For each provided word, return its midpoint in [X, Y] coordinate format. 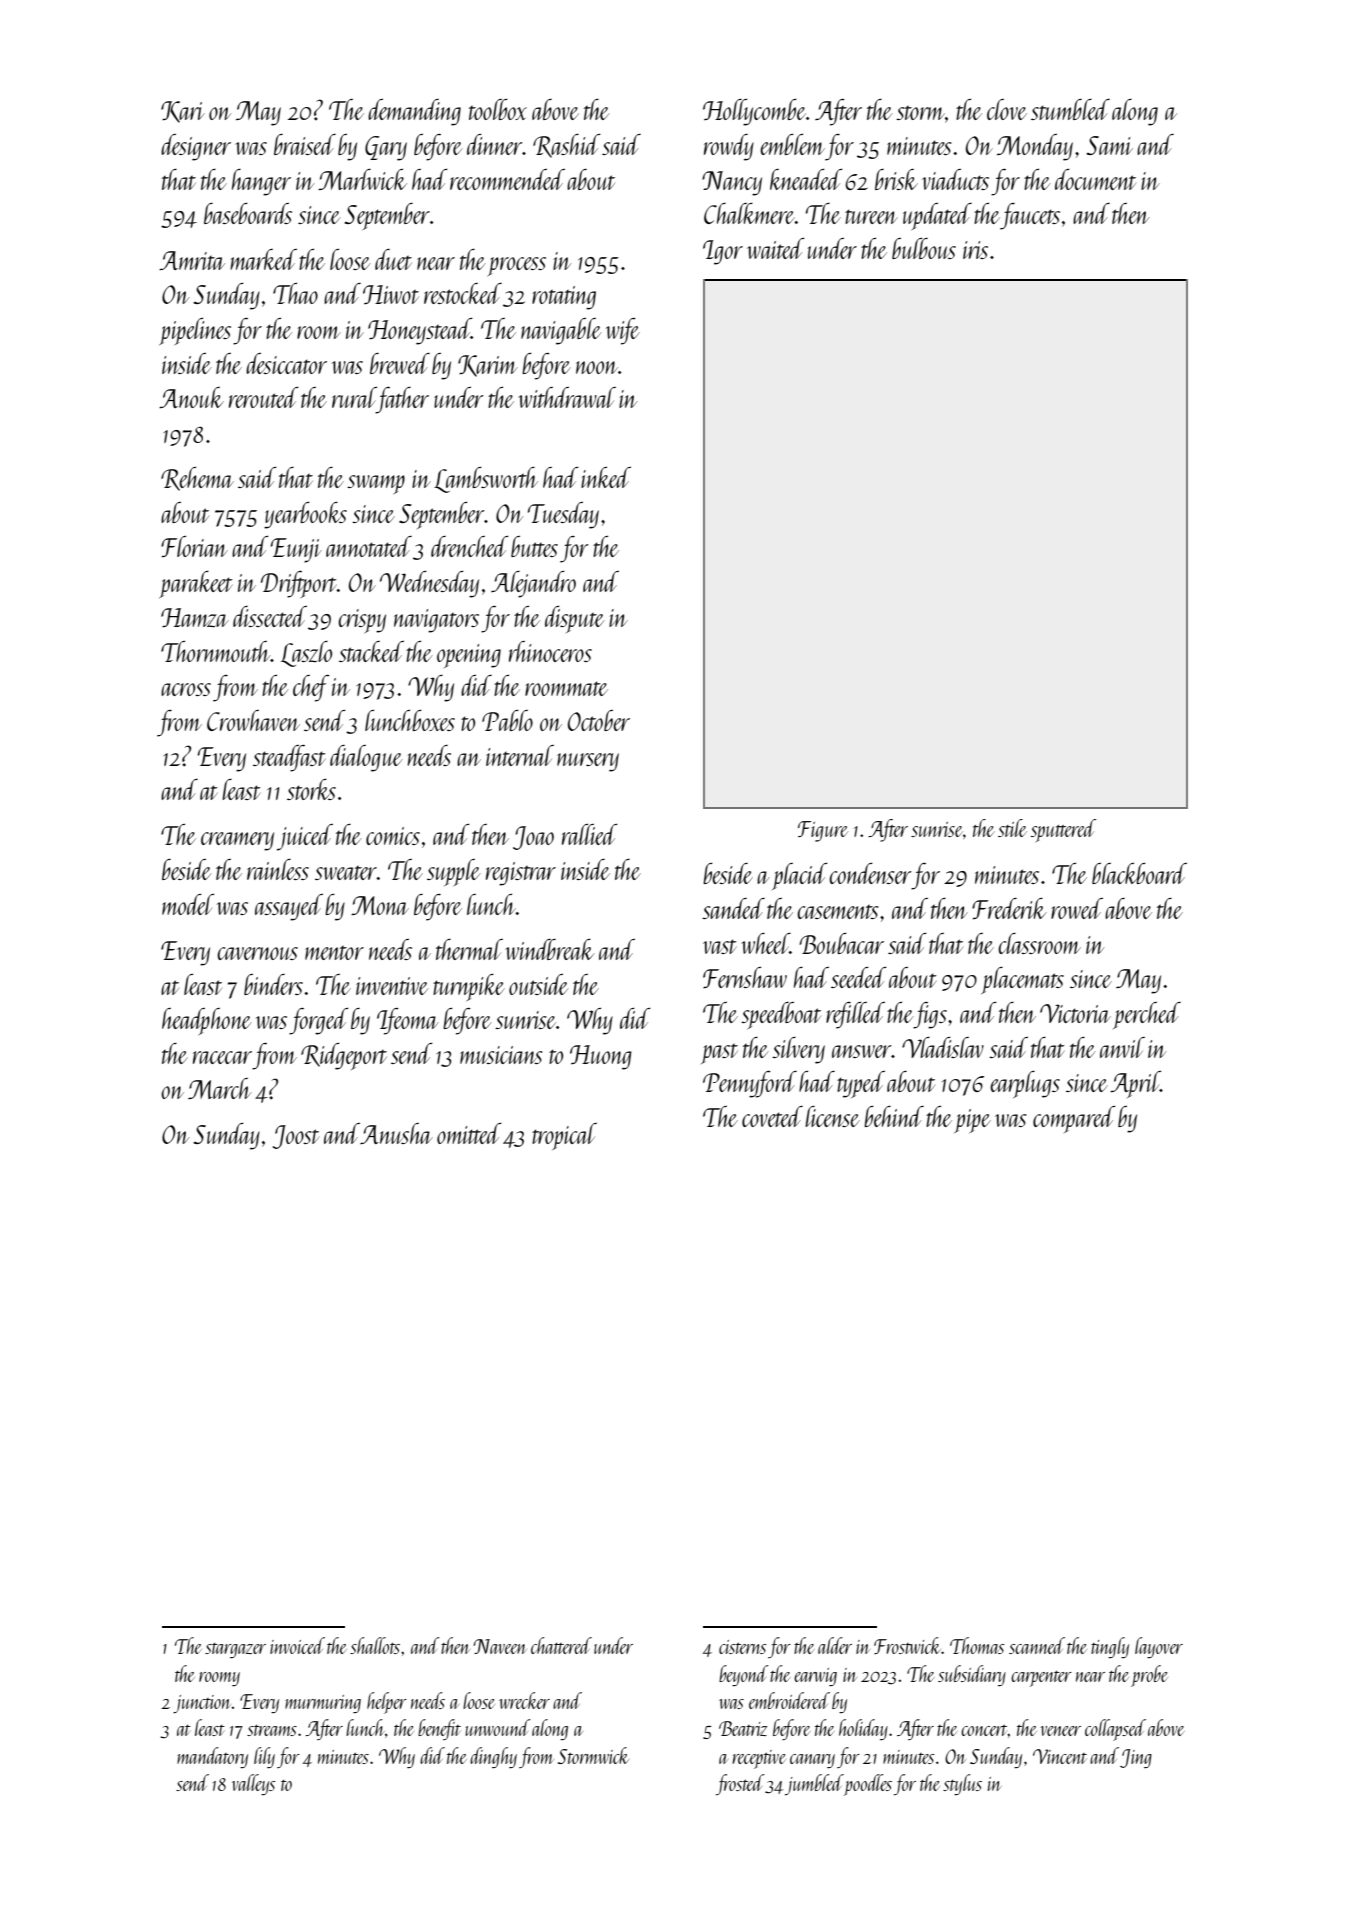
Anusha [396, 1133]
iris [975, 250]
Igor [723, 252]
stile [1012, 828]
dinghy [493, 1757]
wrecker [524, 1700]
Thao [295, 293]
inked [606, 477]
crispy [362, 621]
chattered [561, 1645]
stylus [962, 1784]
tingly [1110, 1647]
